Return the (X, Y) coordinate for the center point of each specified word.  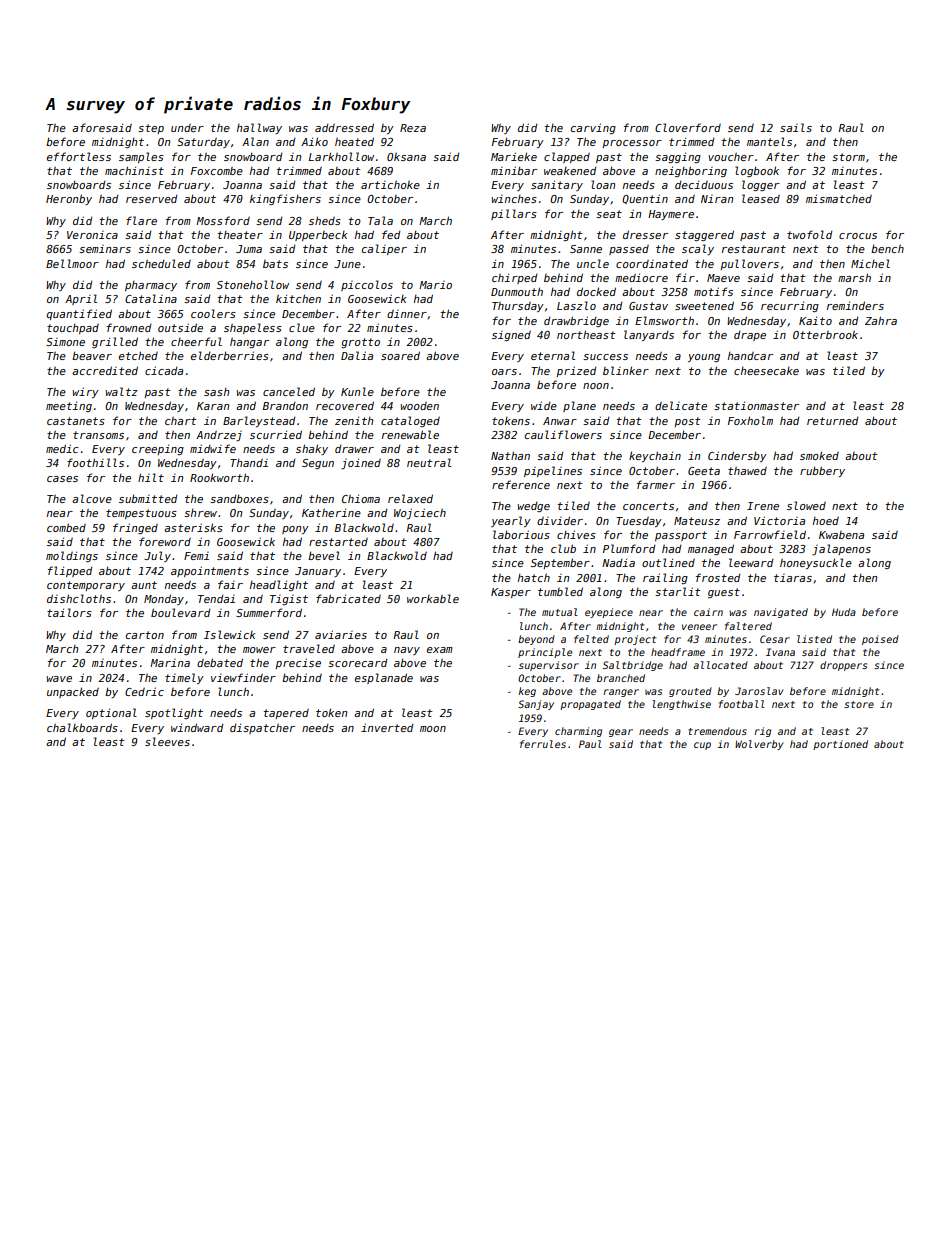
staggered (704, 235)
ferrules (543, 744)
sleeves (167, 741)
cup (702, 746)
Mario (435, 285)
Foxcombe (217, 171)
